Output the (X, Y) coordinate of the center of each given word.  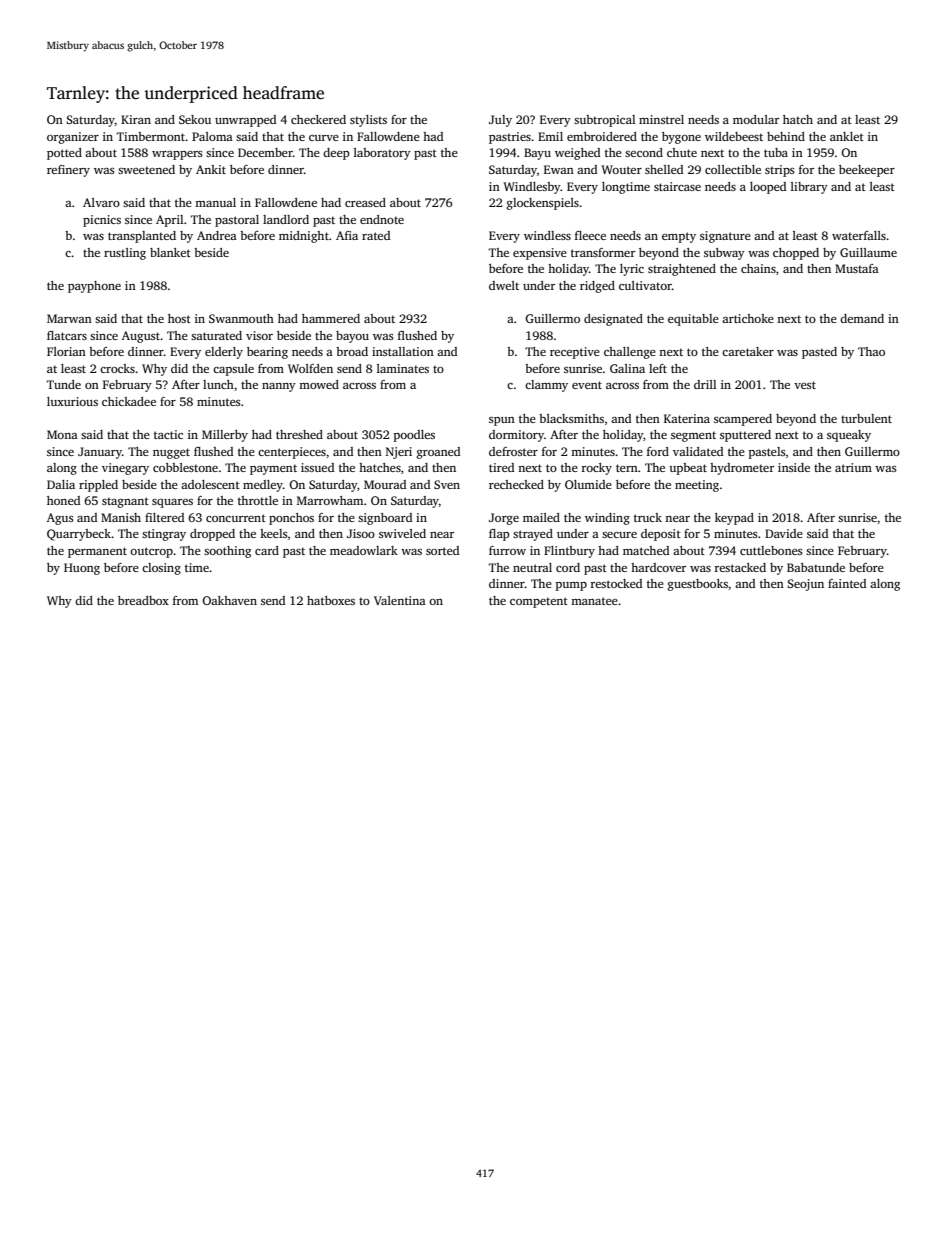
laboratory (382, 154)
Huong (82, 569)
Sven (447, 484)
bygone (681, 138)
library (809, 188)
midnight (304, 237)
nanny (279, 387)
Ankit (211, 169)
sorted (442, 550)
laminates (403, 368)
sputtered (745, 436)
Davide (784, 533)
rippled (98, 486)
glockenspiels (543, 204)
